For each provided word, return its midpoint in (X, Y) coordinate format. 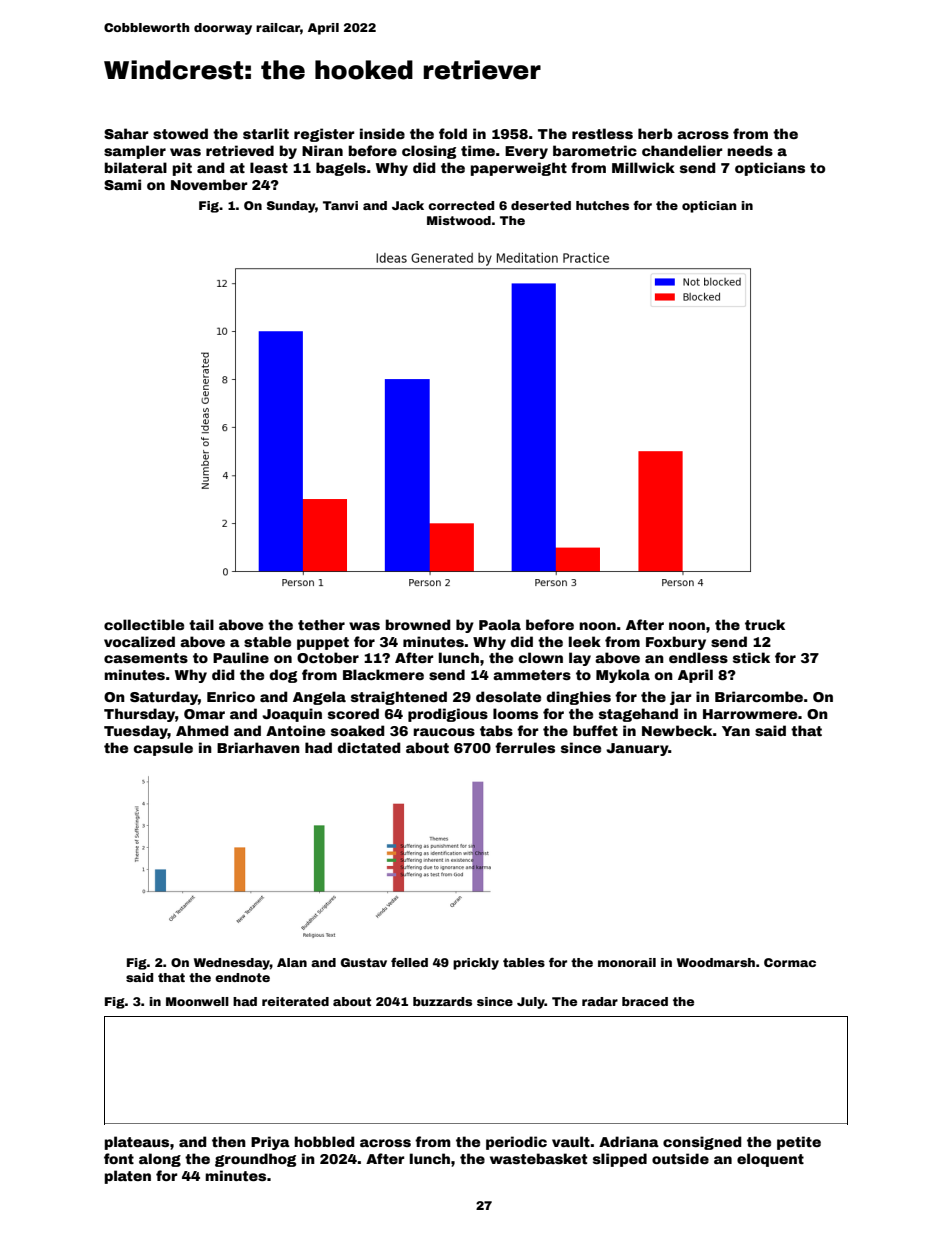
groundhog (255, 1160)
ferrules (525, 747)
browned (418, 624)
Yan (736, 731)
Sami (122, 184)
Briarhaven (258, 747)
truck (765, 624)
